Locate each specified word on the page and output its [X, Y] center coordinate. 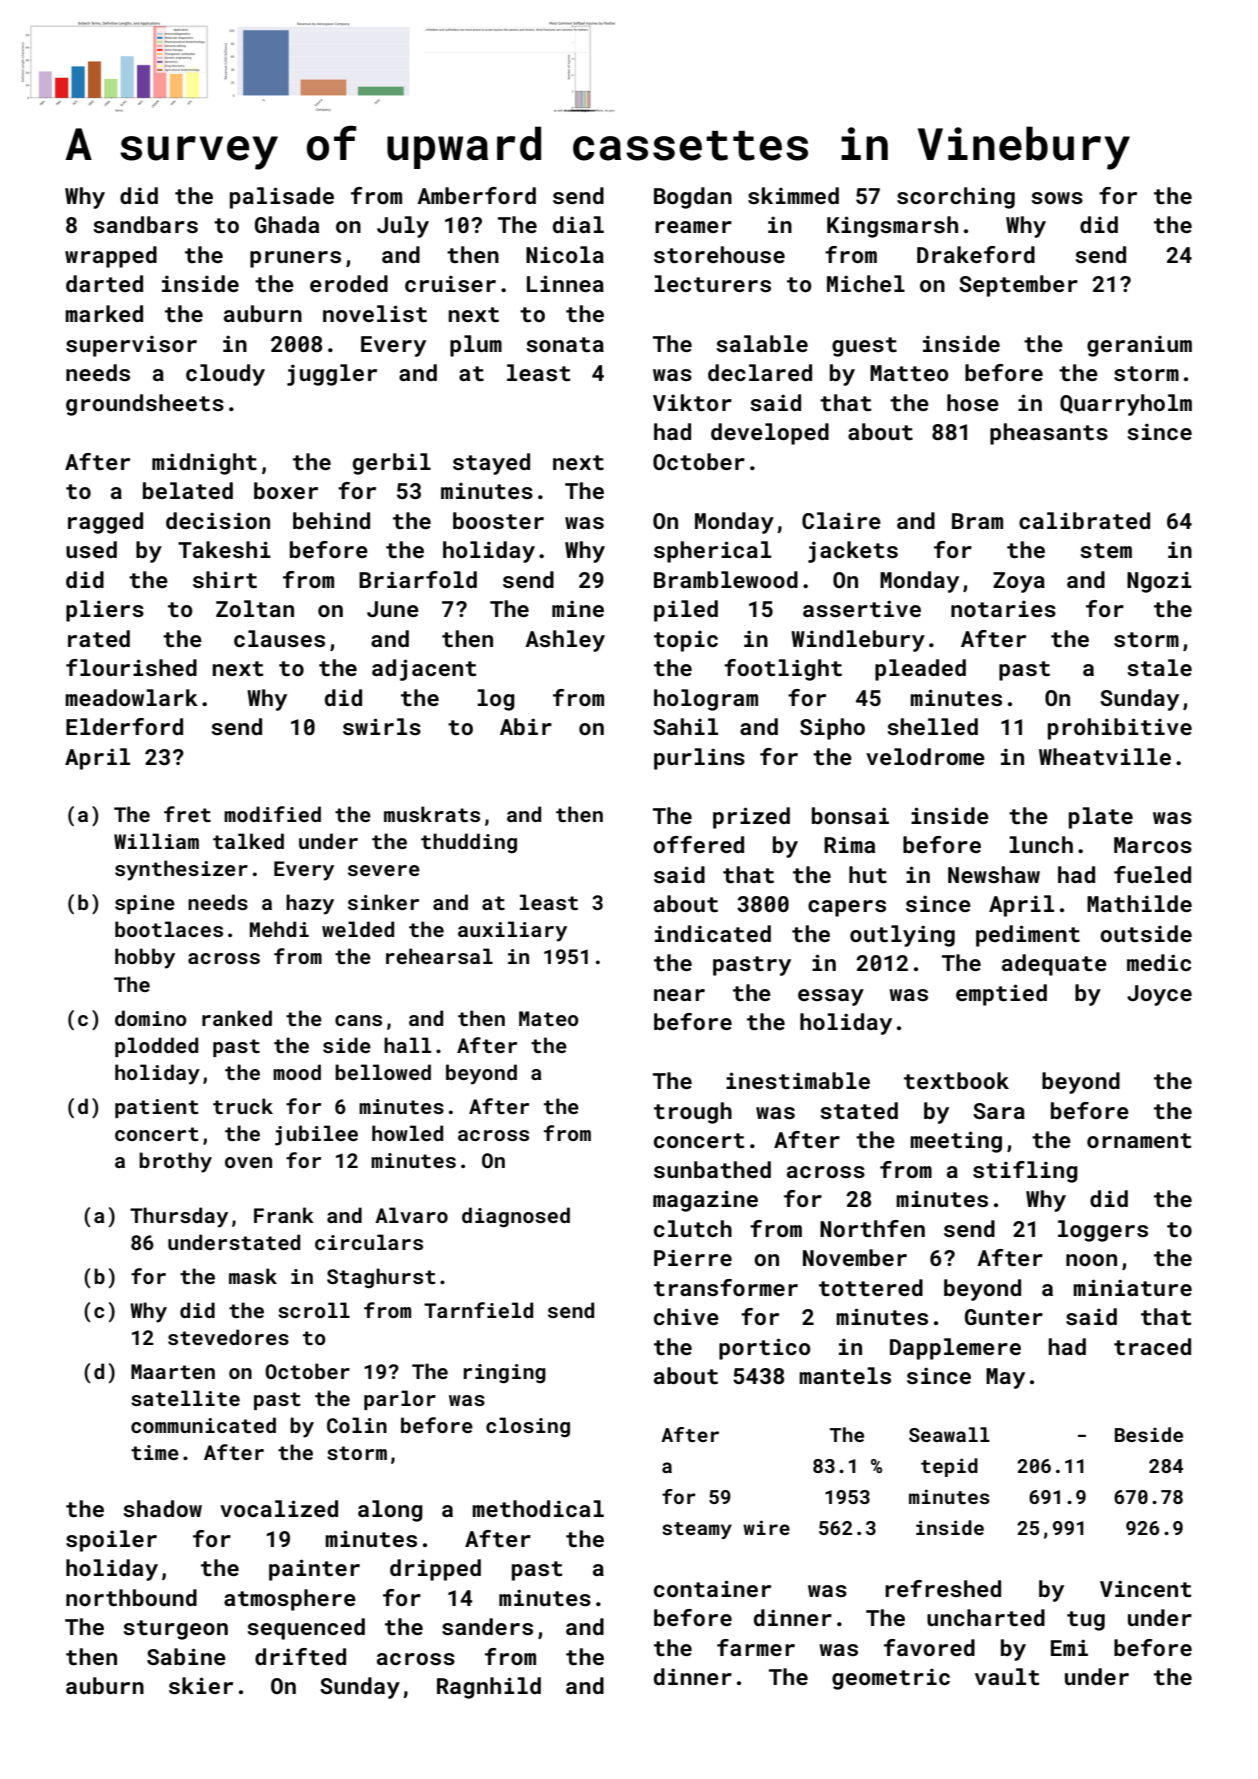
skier [201, 1685]
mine [578, 608]
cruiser [450, 283]
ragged [105, 523]
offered [698, 844]
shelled [932, 726]
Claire [841, 520]
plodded [156, 1047]
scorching [956, 198]
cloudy [225, 375]
